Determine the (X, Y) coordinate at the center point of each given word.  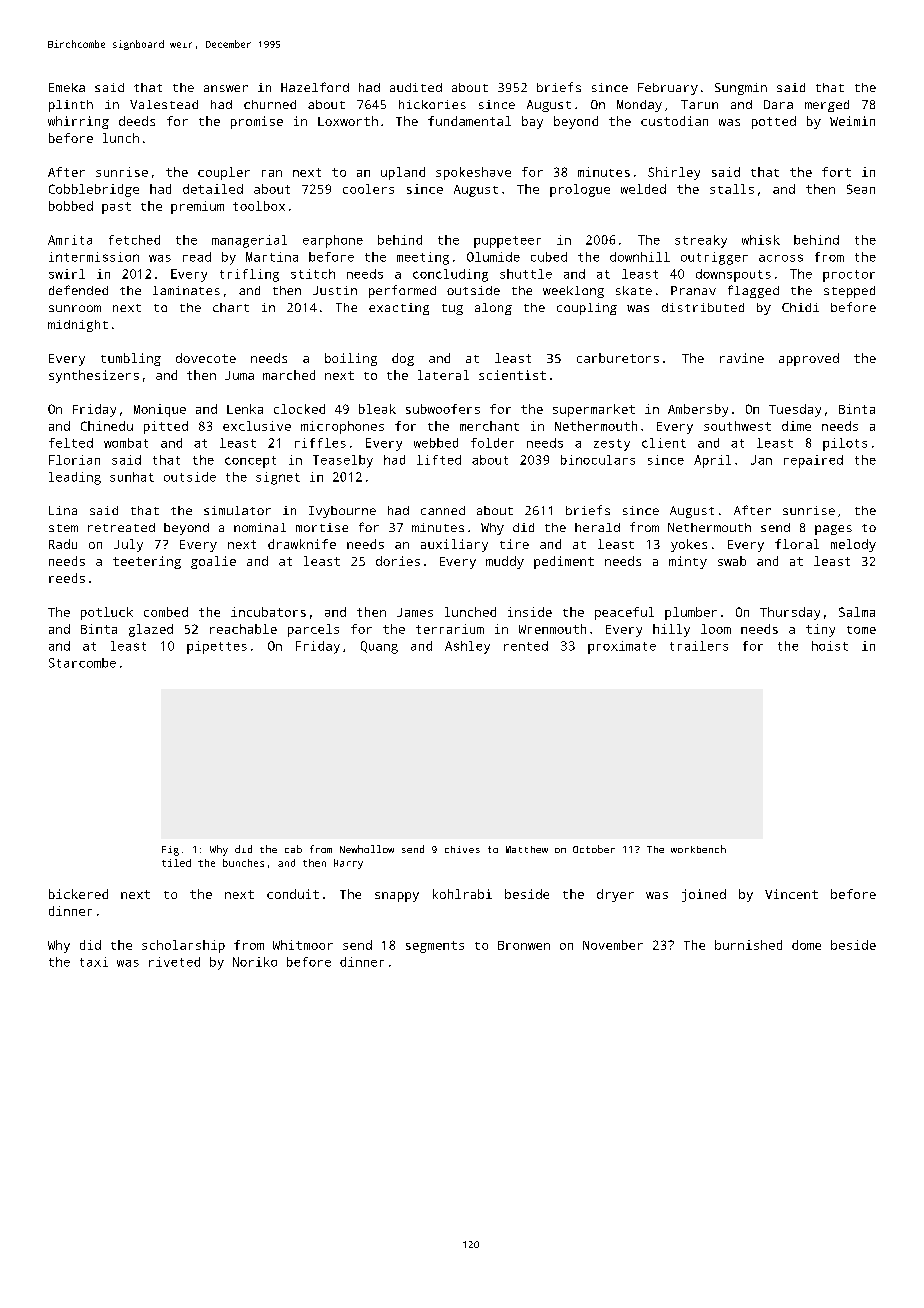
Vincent (791, 894)
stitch (313, 274)
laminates (186, 290)
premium (197, 207)
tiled (176, 863)
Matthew (527, 849)
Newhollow (367, 849)
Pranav (693, 290)
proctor (849, 276)
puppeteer (507, 242)
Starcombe (82, 663)
